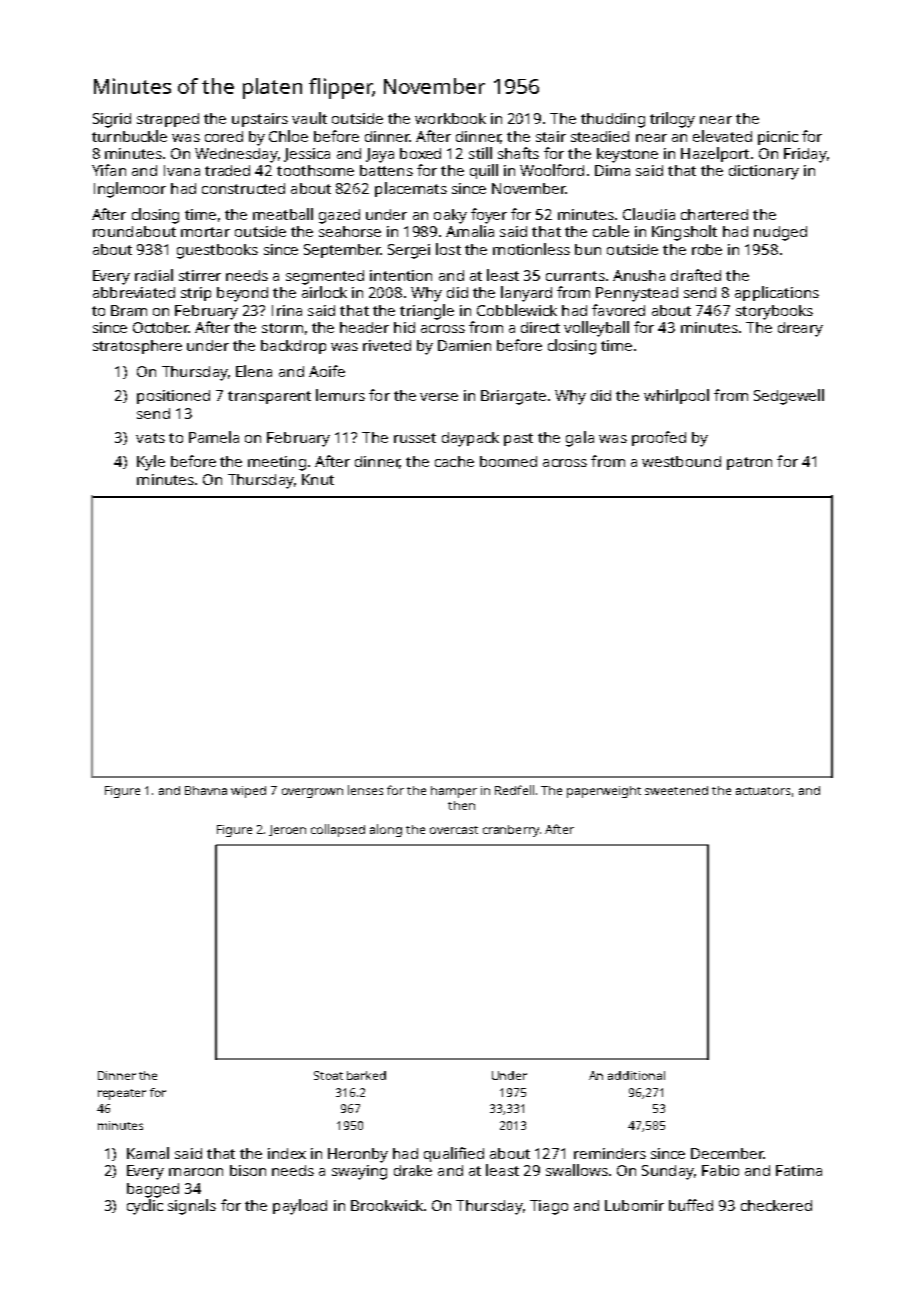 This screenshot has width=924, height=1308. What do you see at coordinates (168, 120) in the screenshot?
I see `strapped` at bounding box center [168, 120].
